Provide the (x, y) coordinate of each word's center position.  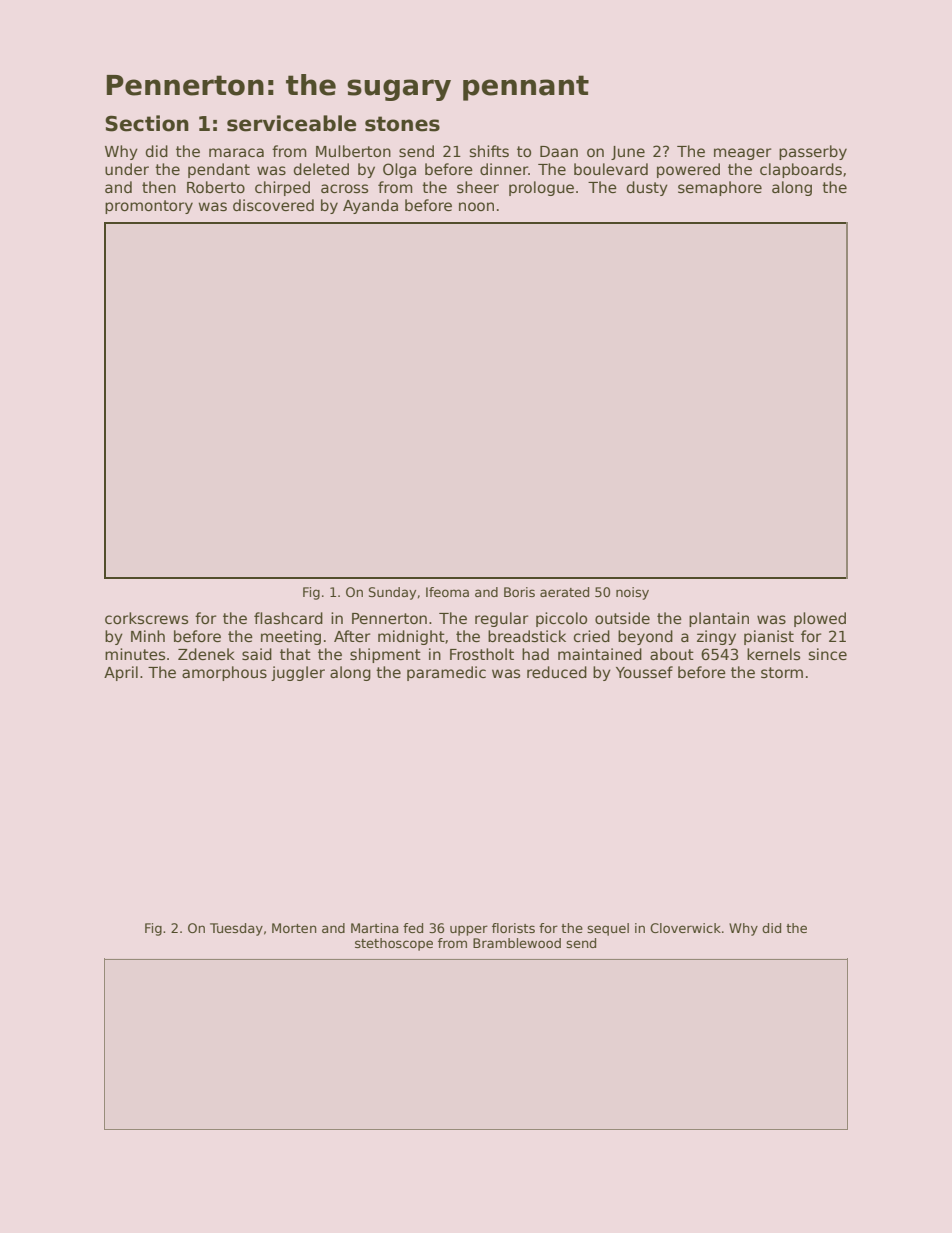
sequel (608, 929)
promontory (149, 207)
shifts (489, 151)
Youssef (644, 672)
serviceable (292, 123)
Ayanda (370, 206)
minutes (135, 654)
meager (743, 154)
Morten (294, 928)
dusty (647, 188)
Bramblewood (517, 943)
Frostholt (482, 654)
